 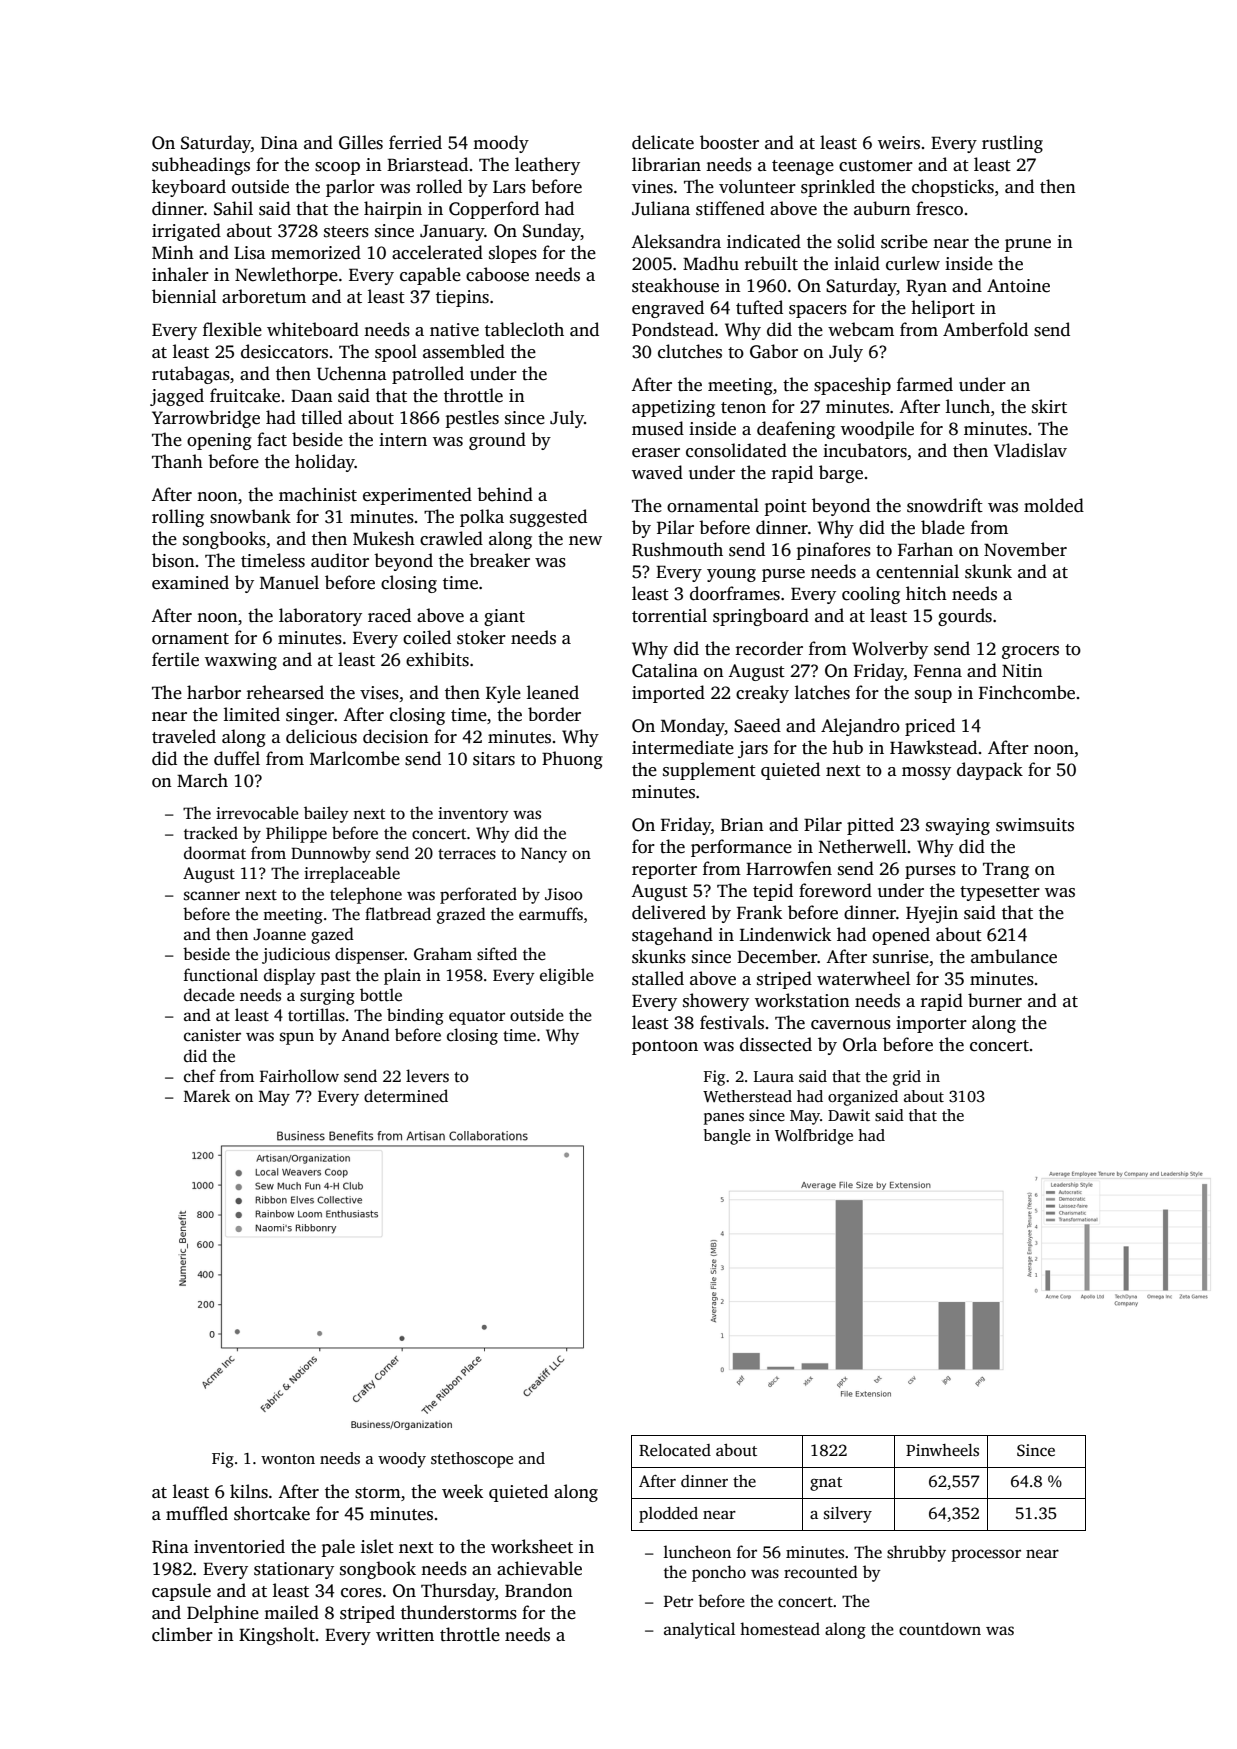 What do you see at coordinates (942, 1450) in the screenshot?
I see `Pinwheels` at bounding box center [942, 1450].
